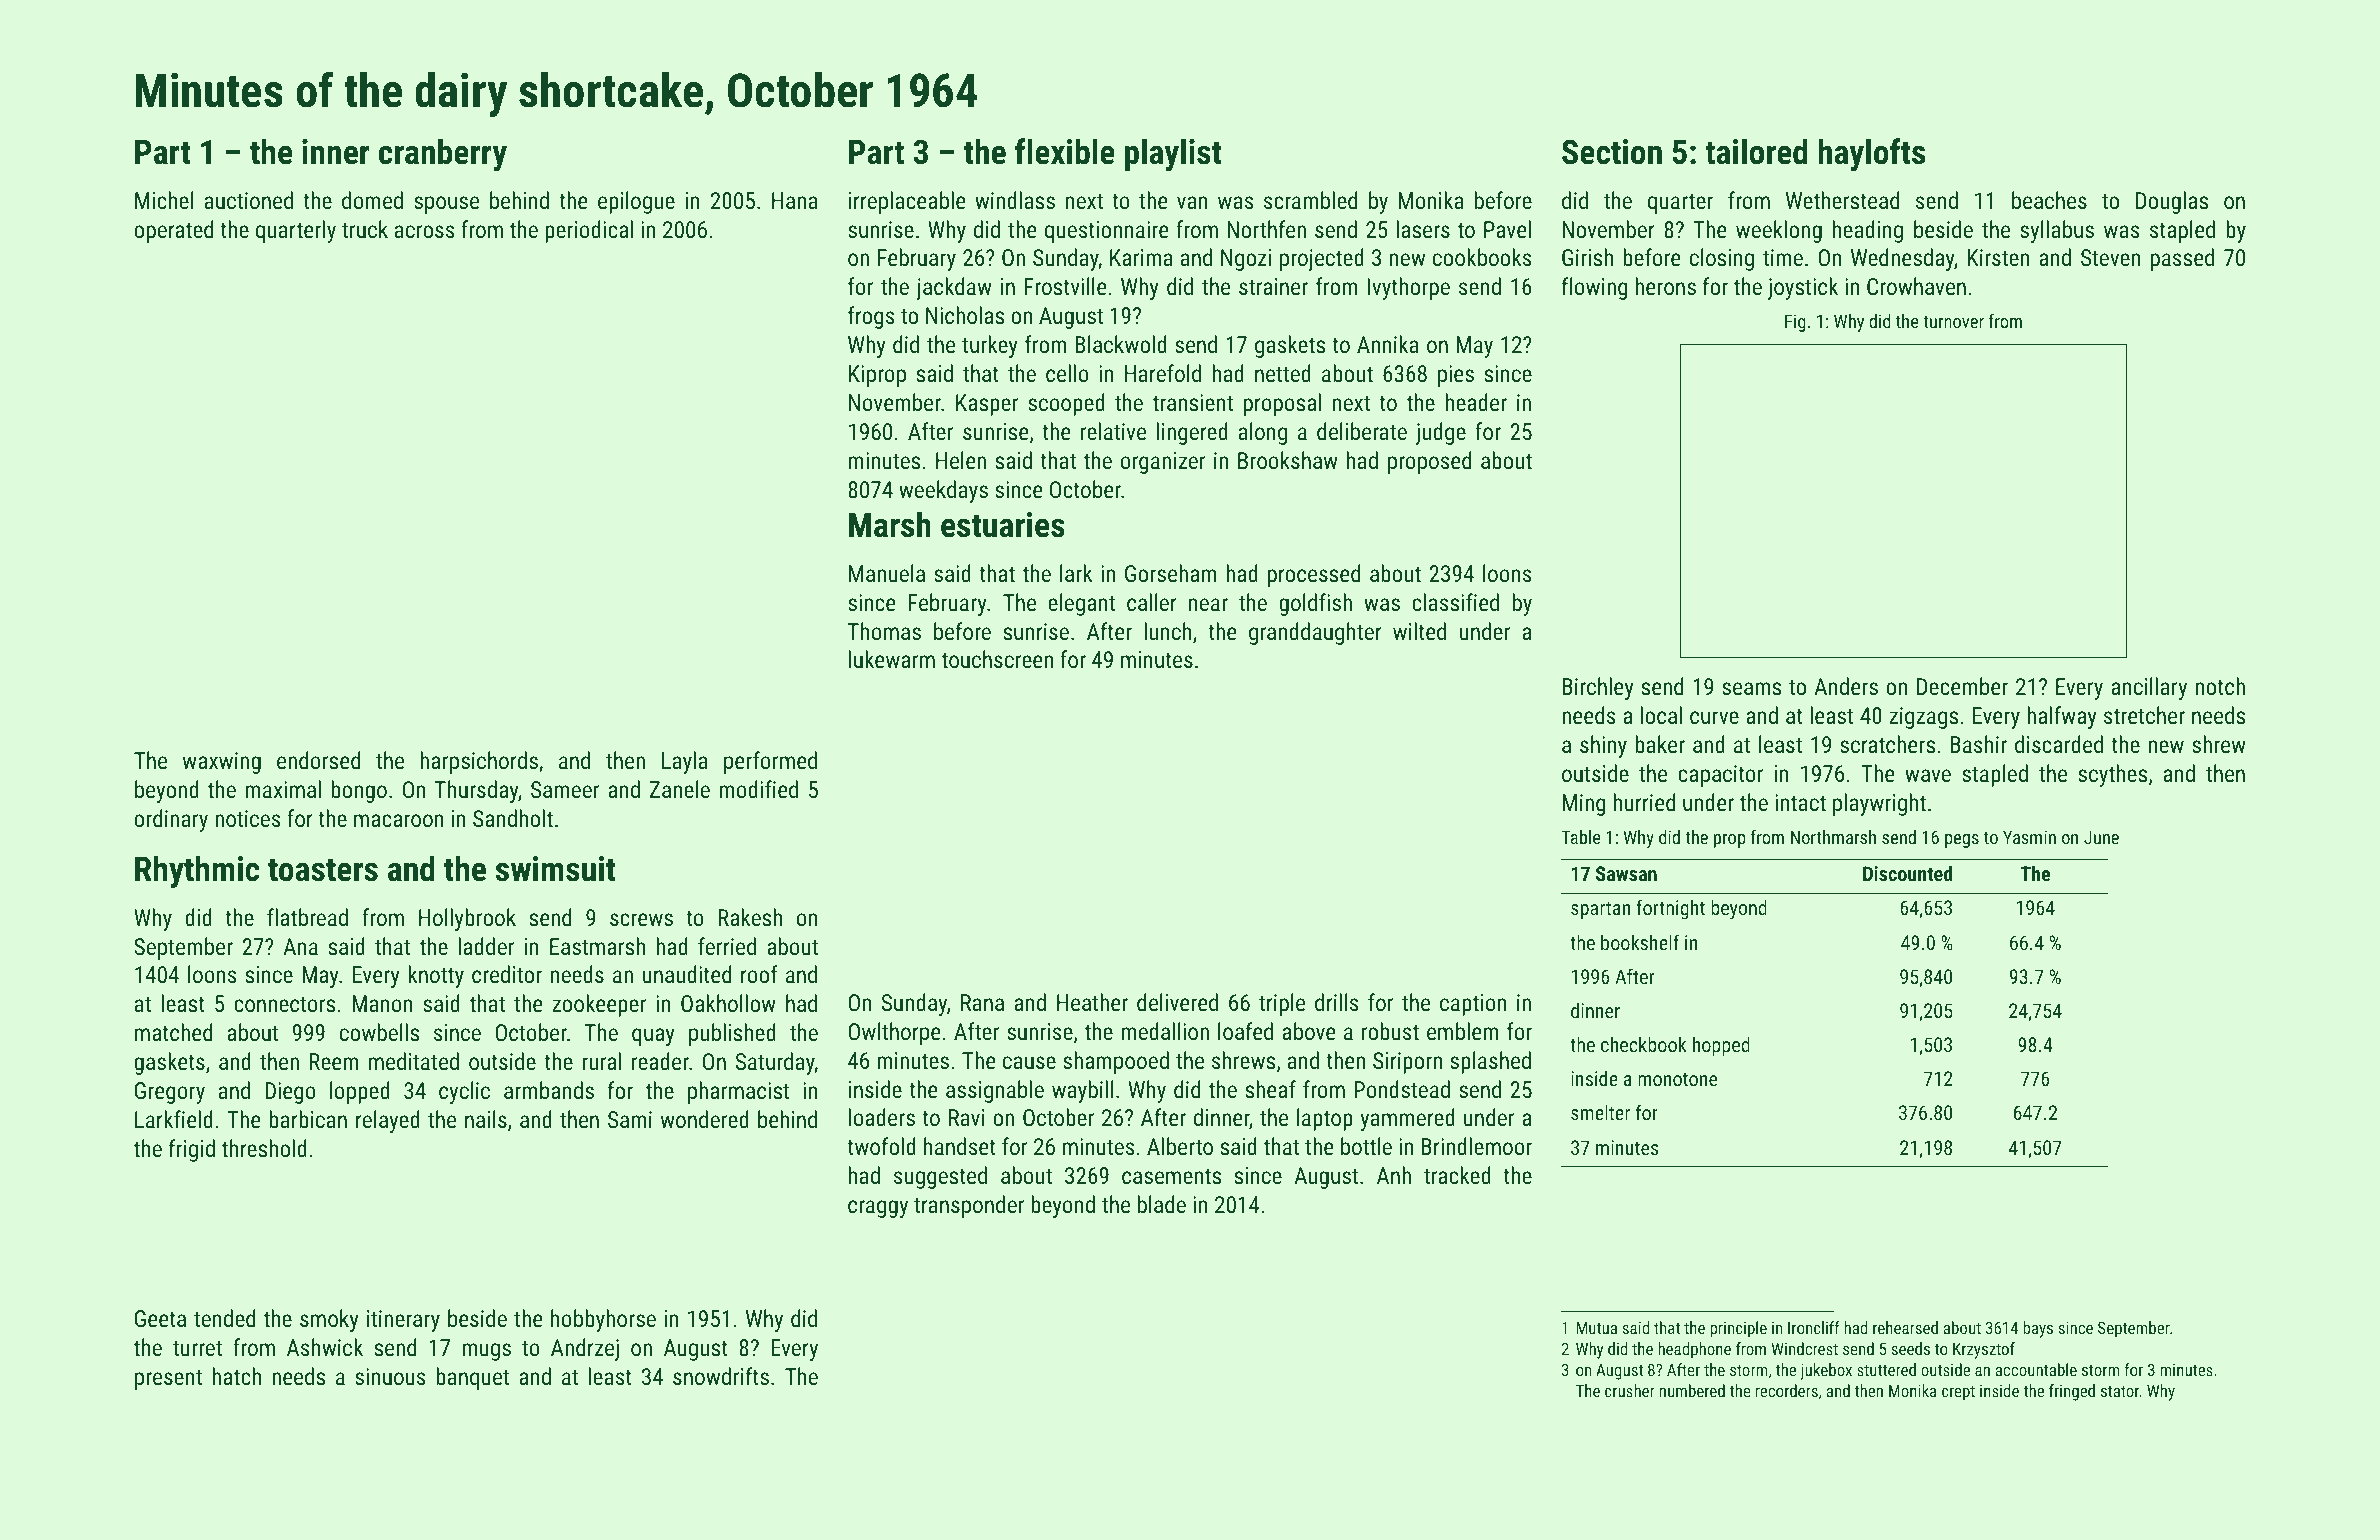 This screenshot has height=1540, width=2380. Describe the element at coordinates (1314, 575) in the screenshot. I see `processed` at that location.
